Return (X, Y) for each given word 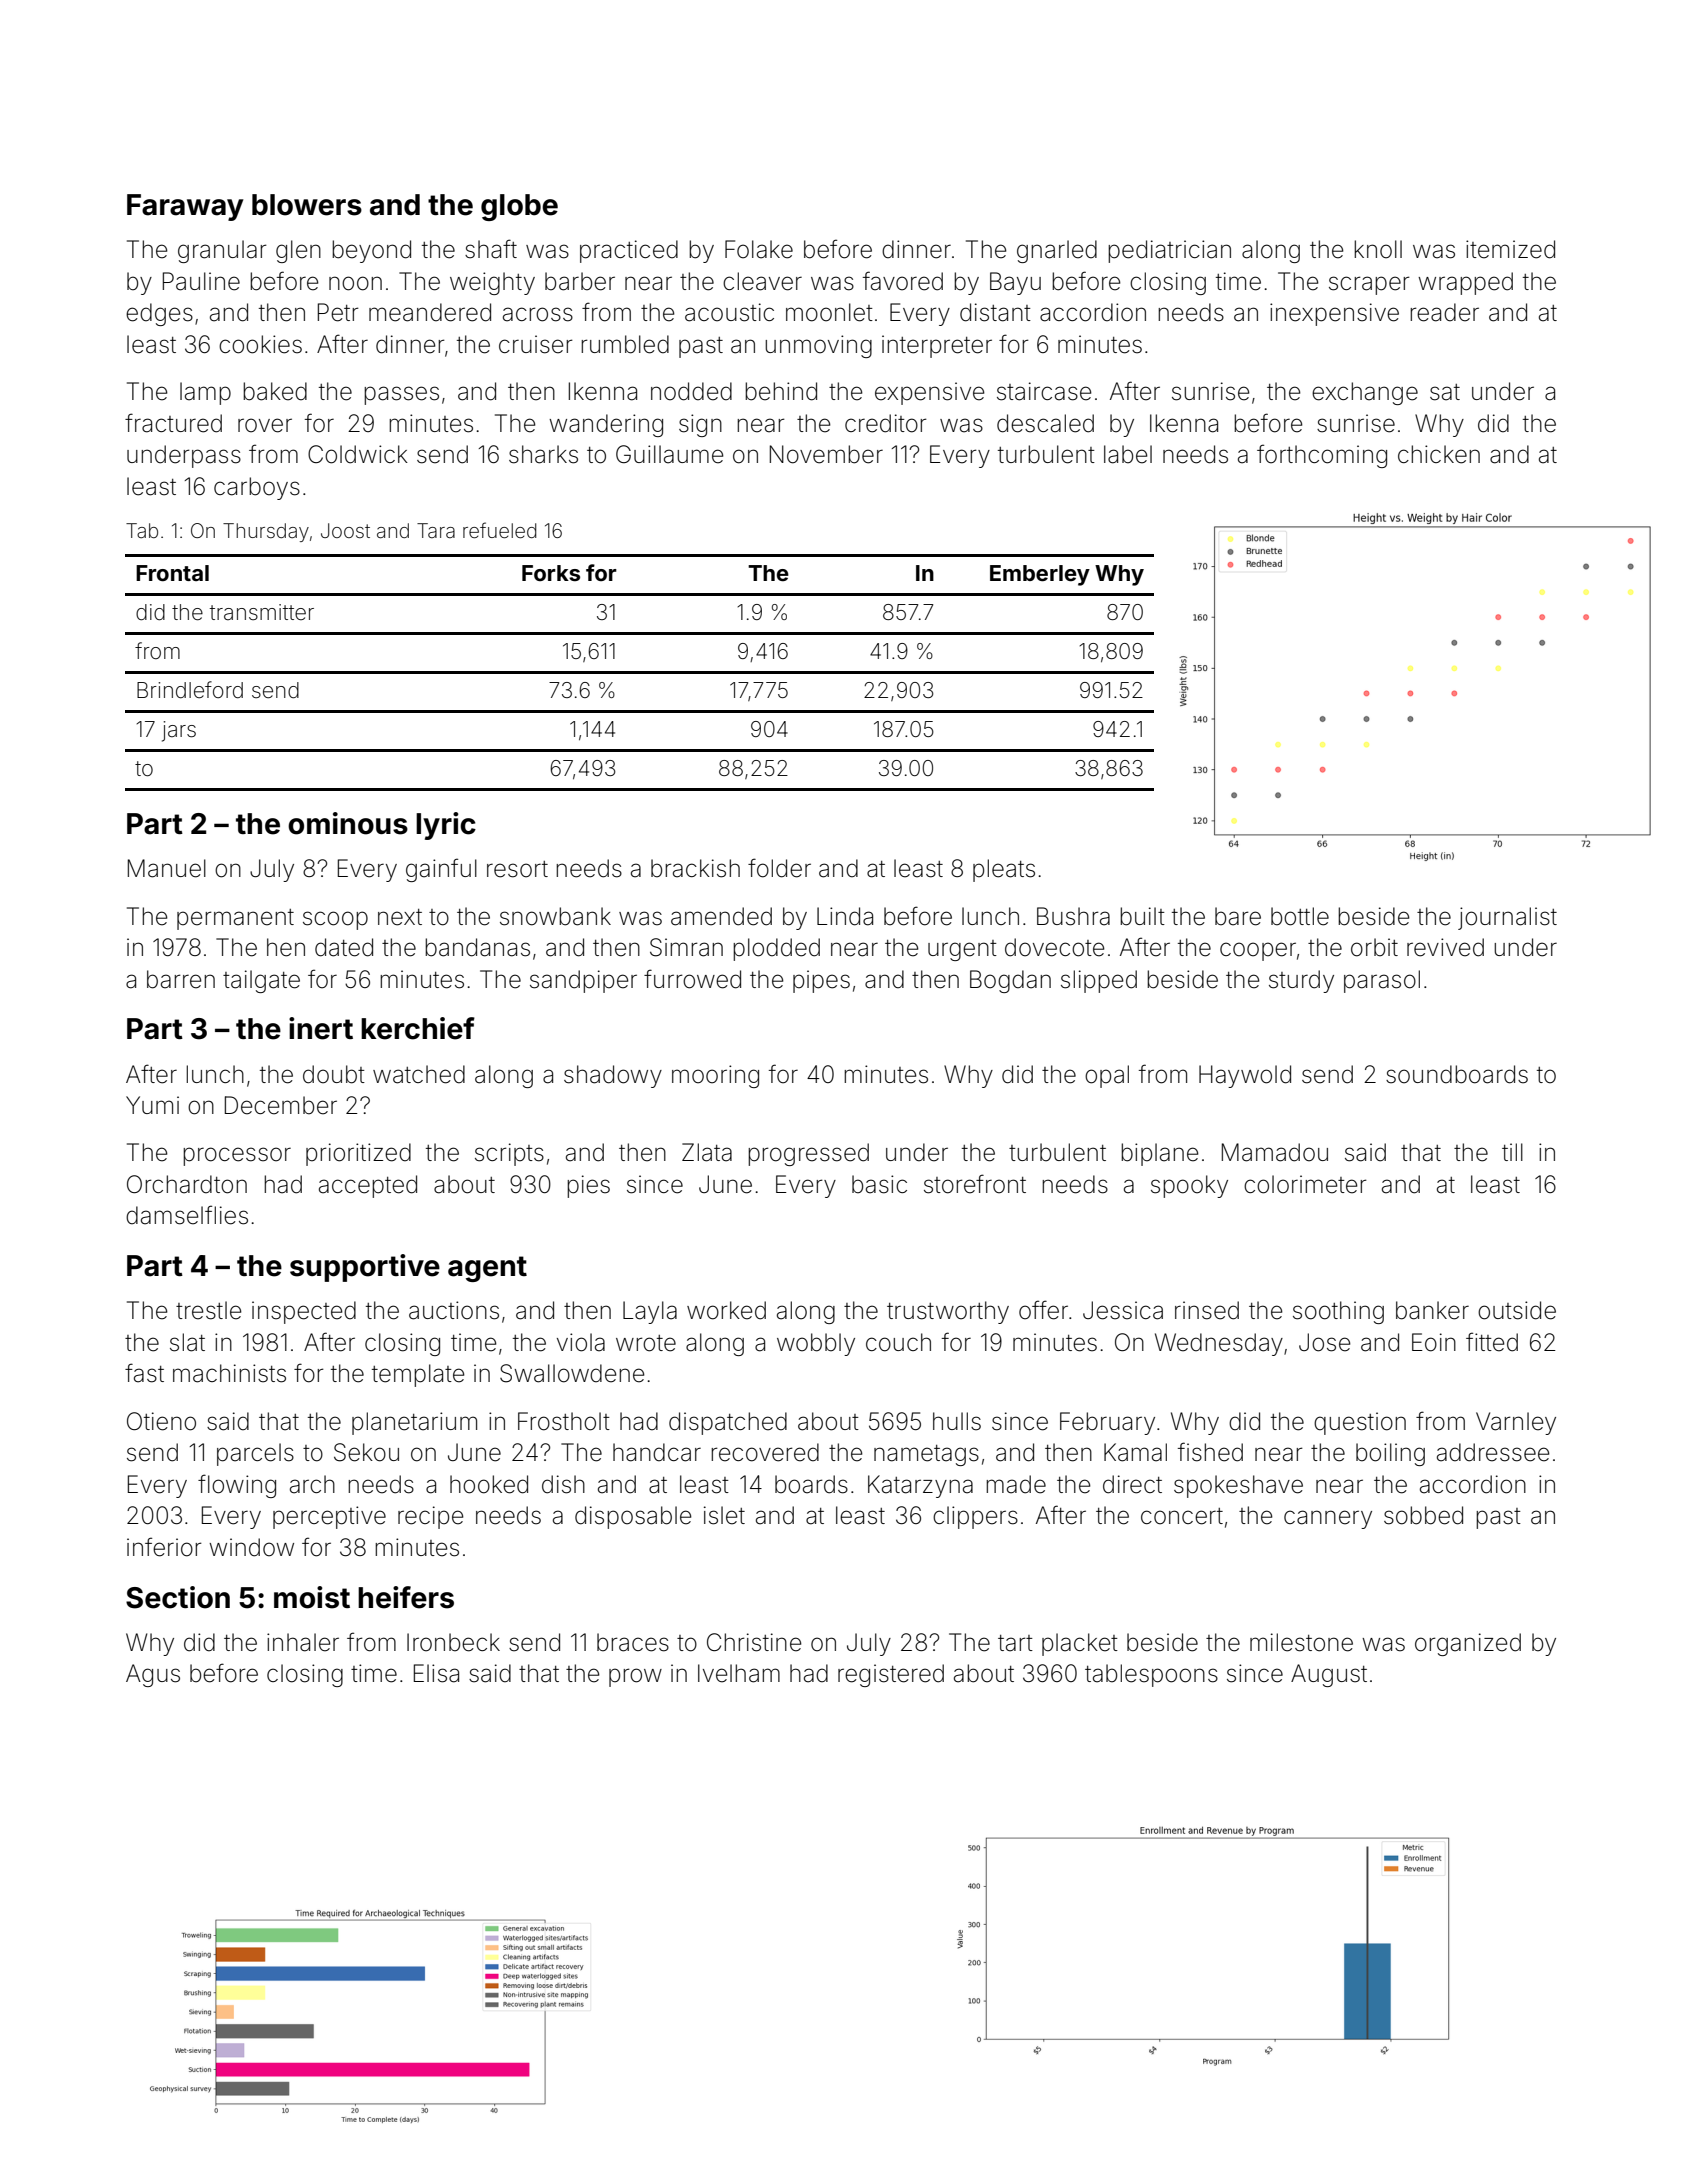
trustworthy (948, 1312)
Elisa (436, 1673)
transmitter (262, 612)
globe (519, 207)
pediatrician (1169, 251)
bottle (1300, 916)
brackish (695, 868)
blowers (307, 205)
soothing (1338, 1312)
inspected (304, 1312)
